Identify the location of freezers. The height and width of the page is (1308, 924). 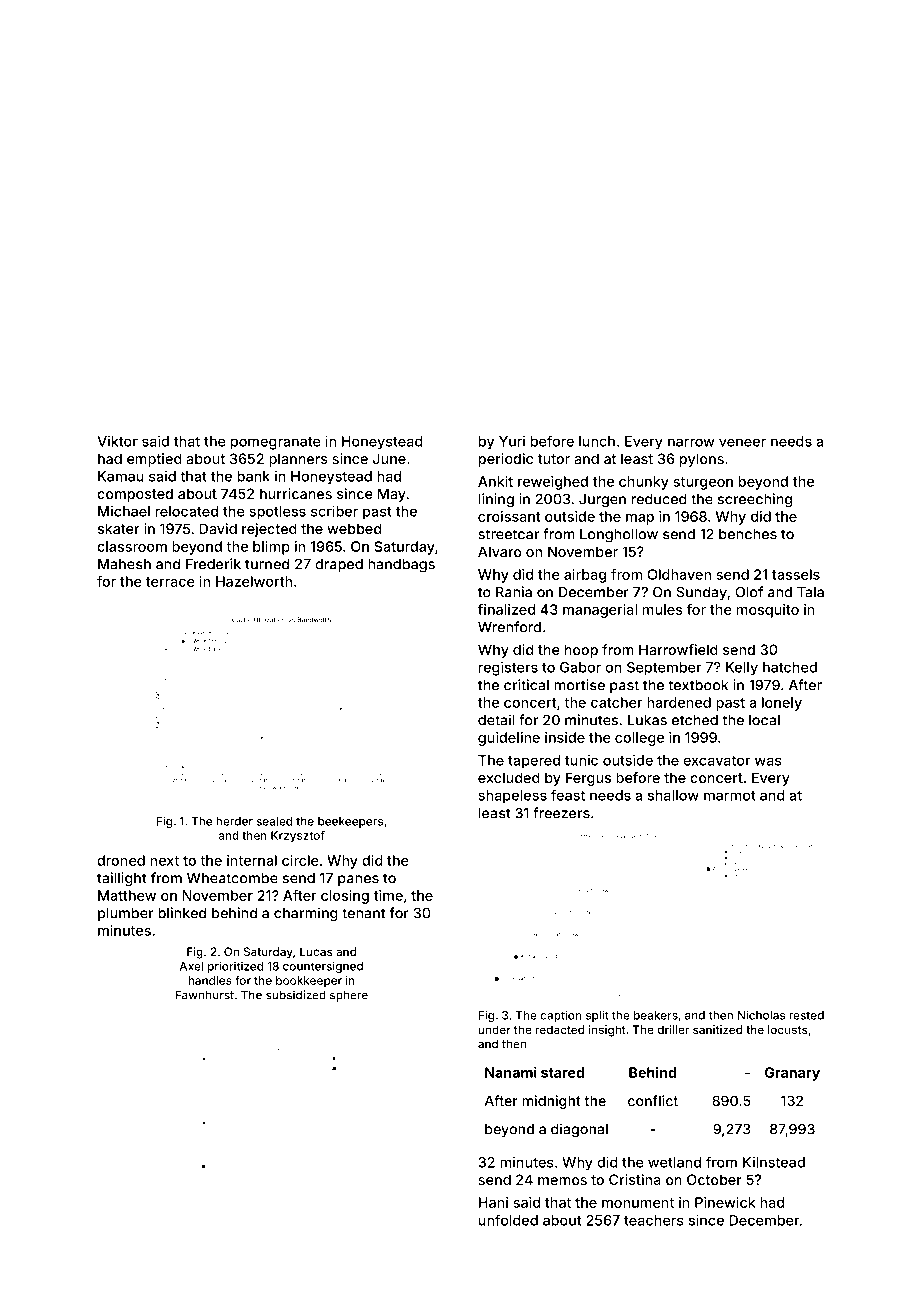
(561, 813).
